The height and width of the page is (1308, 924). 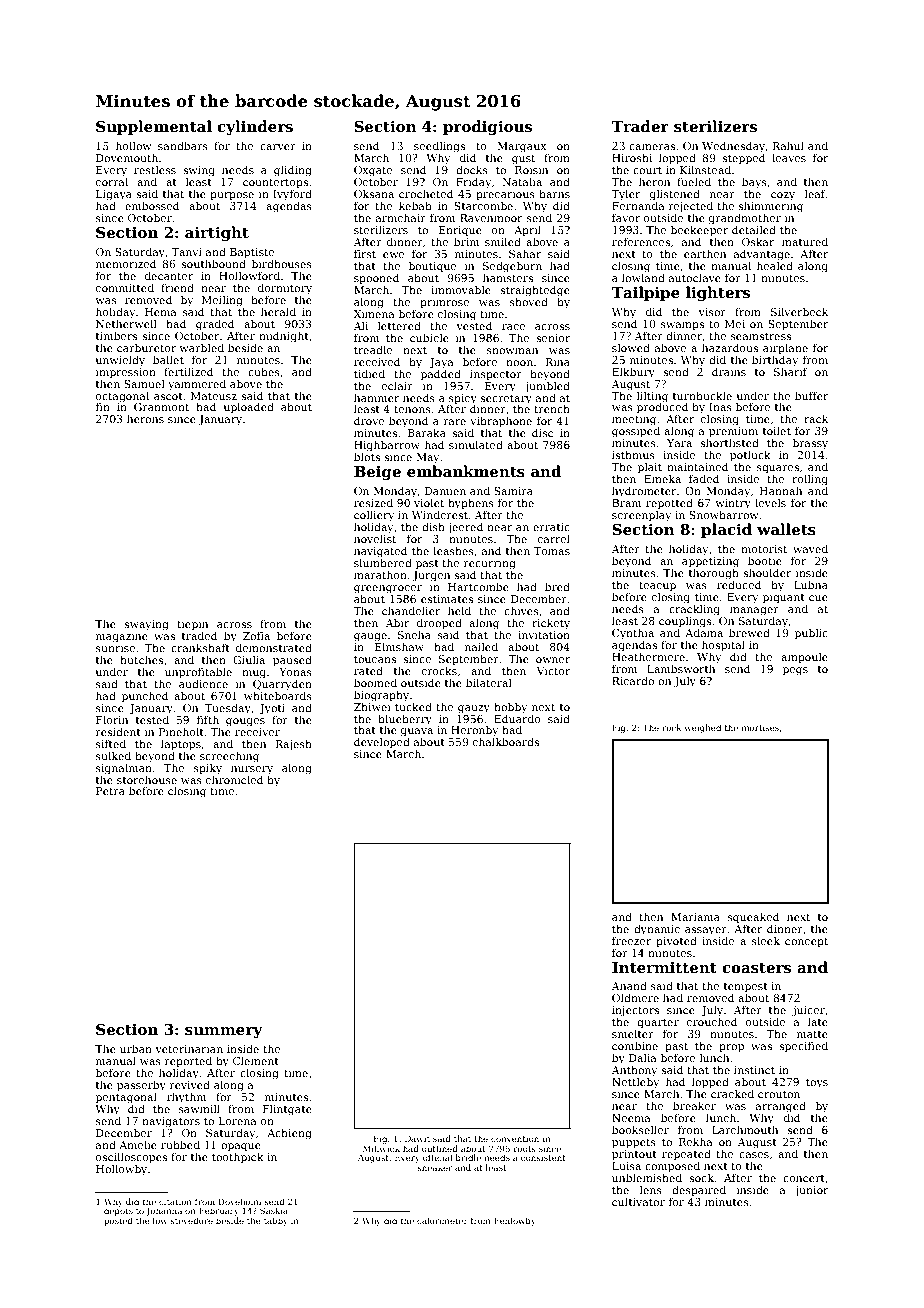 What do you see at coordinates (192, 625) in the page?
I see `tiepin` at bounding box center [192, 625].
